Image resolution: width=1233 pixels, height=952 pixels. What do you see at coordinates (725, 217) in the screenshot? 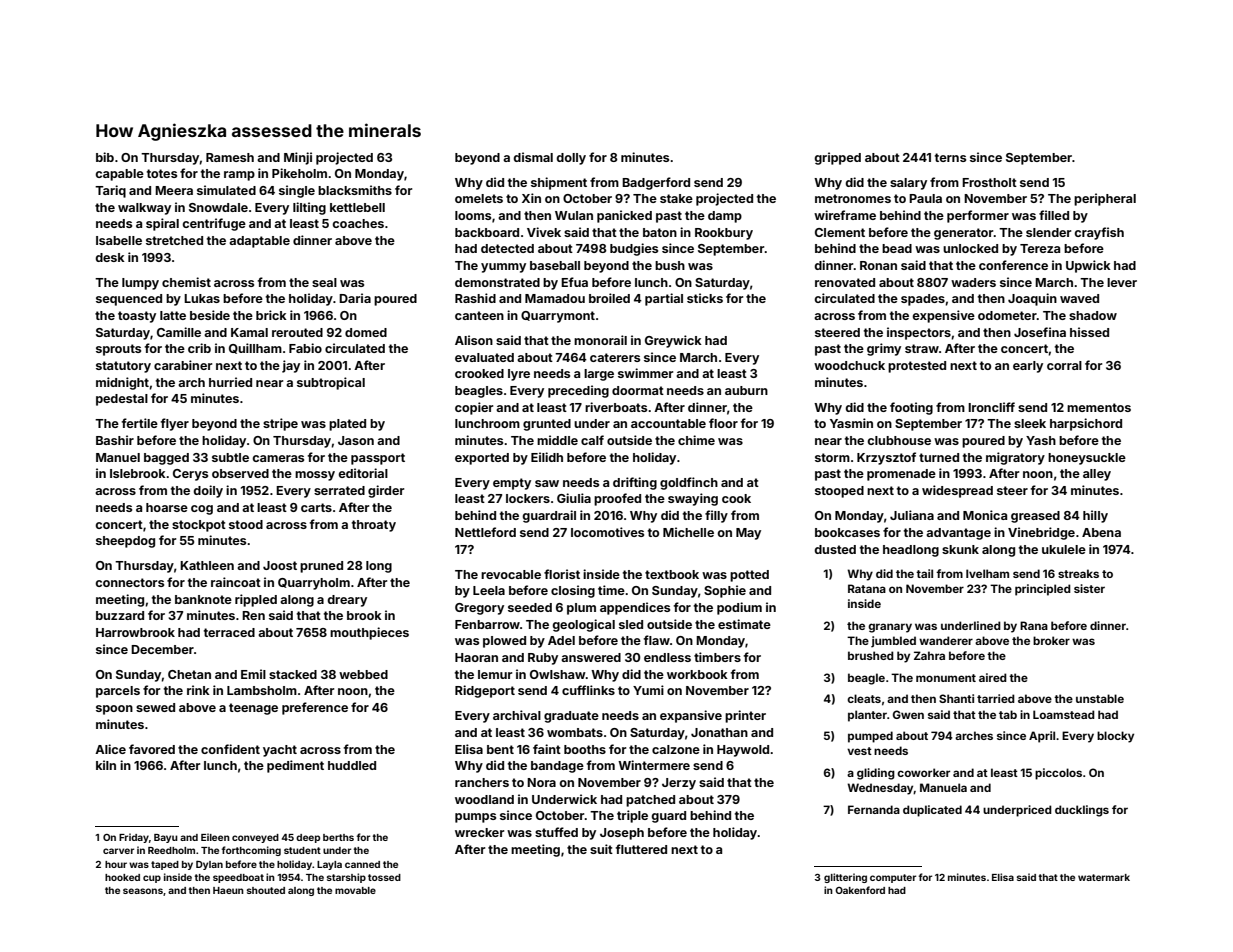
I see `damp` at bounding box center [725, 217].
